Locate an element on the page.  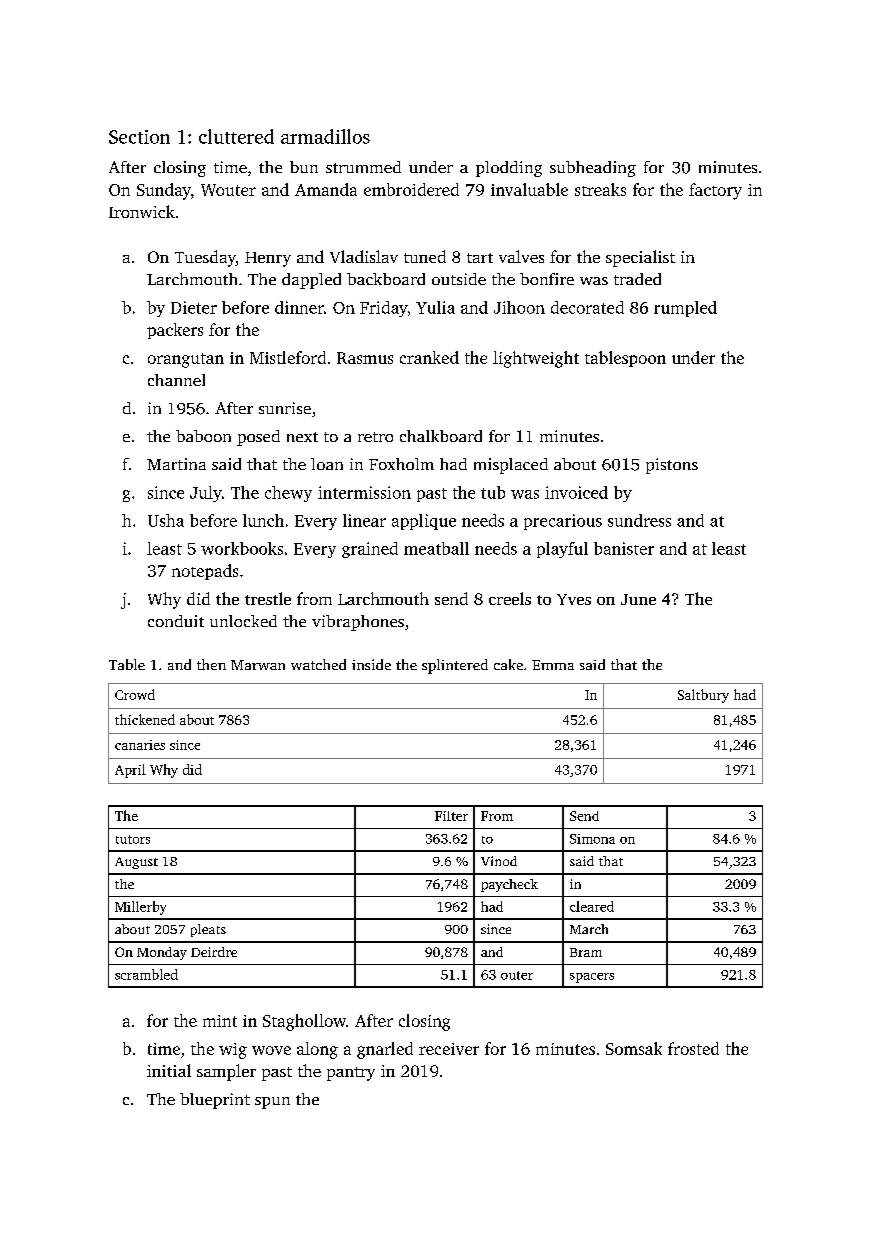
Crowd is located at coordinates (135, 694).
